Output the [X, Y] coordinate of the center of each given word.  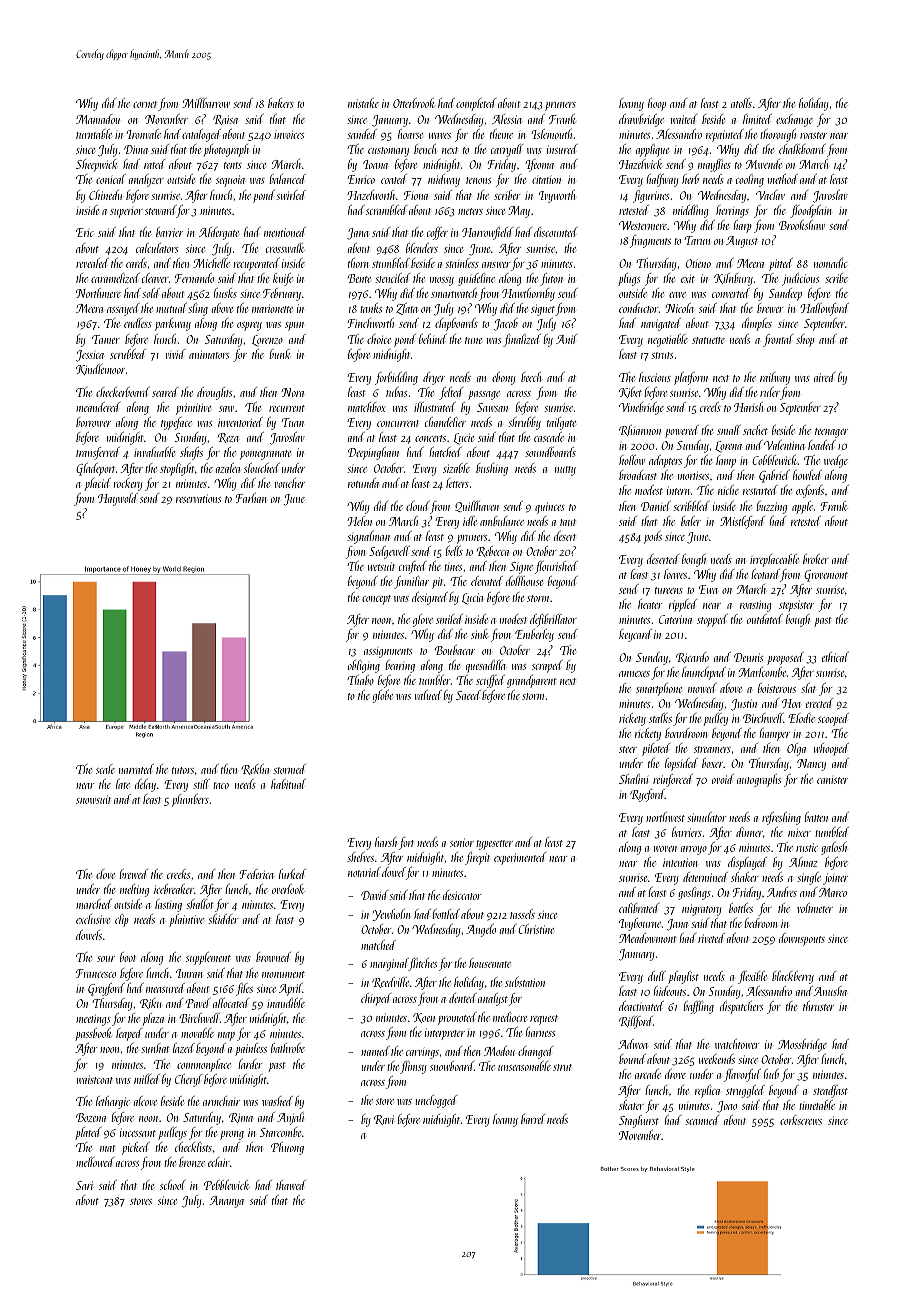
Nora [292, 392]
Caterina [675, 619]
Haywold [118, 499]
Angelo [481, 930]
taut [568, 522]
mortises [693, 475]
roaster [813, 135]
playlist [683, 977]
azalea [228, 468]
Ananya [227, 1202]
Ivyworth [557, 196]
